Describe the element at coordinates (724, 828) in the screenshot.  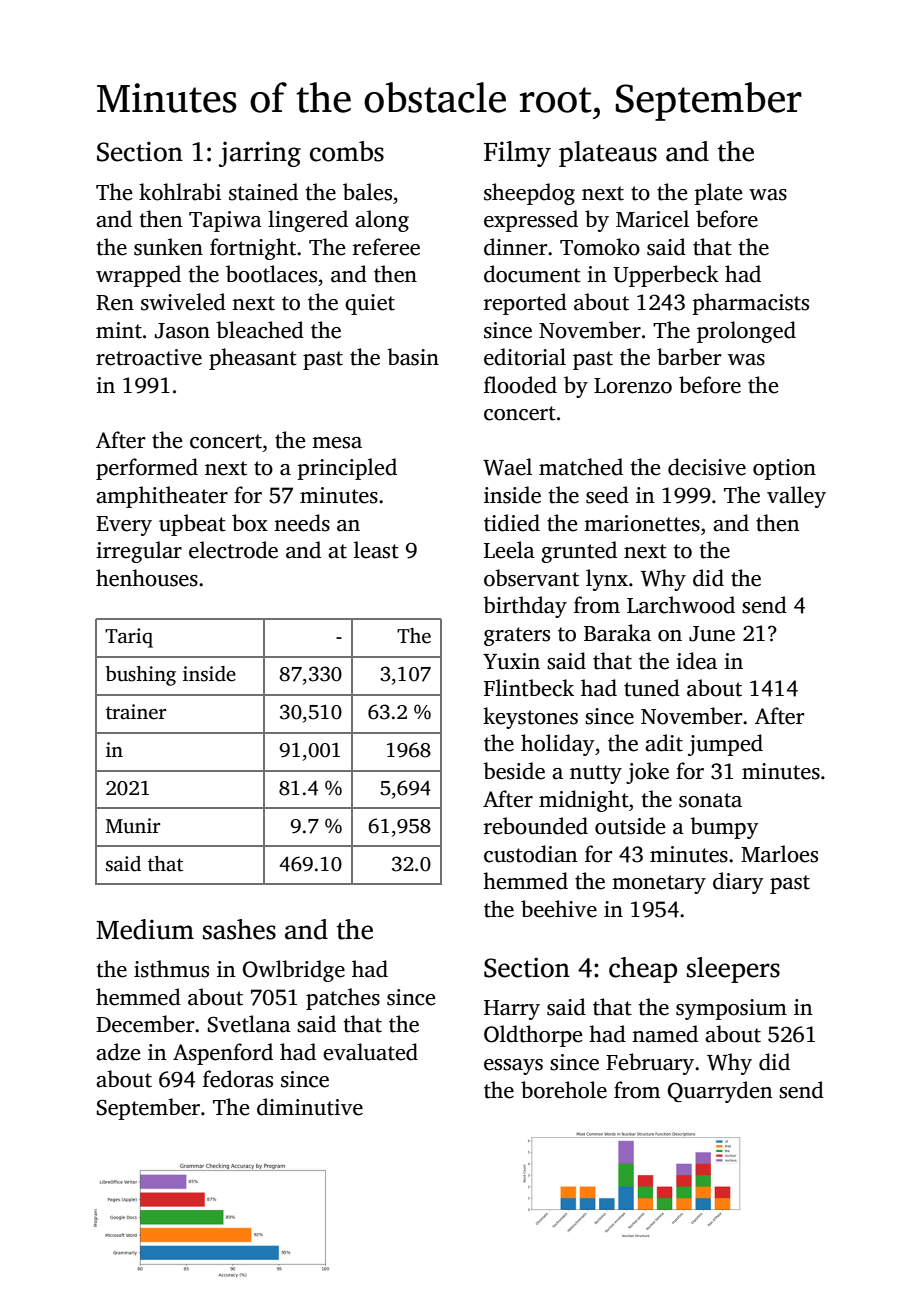
I see `bumpy` at that location.
